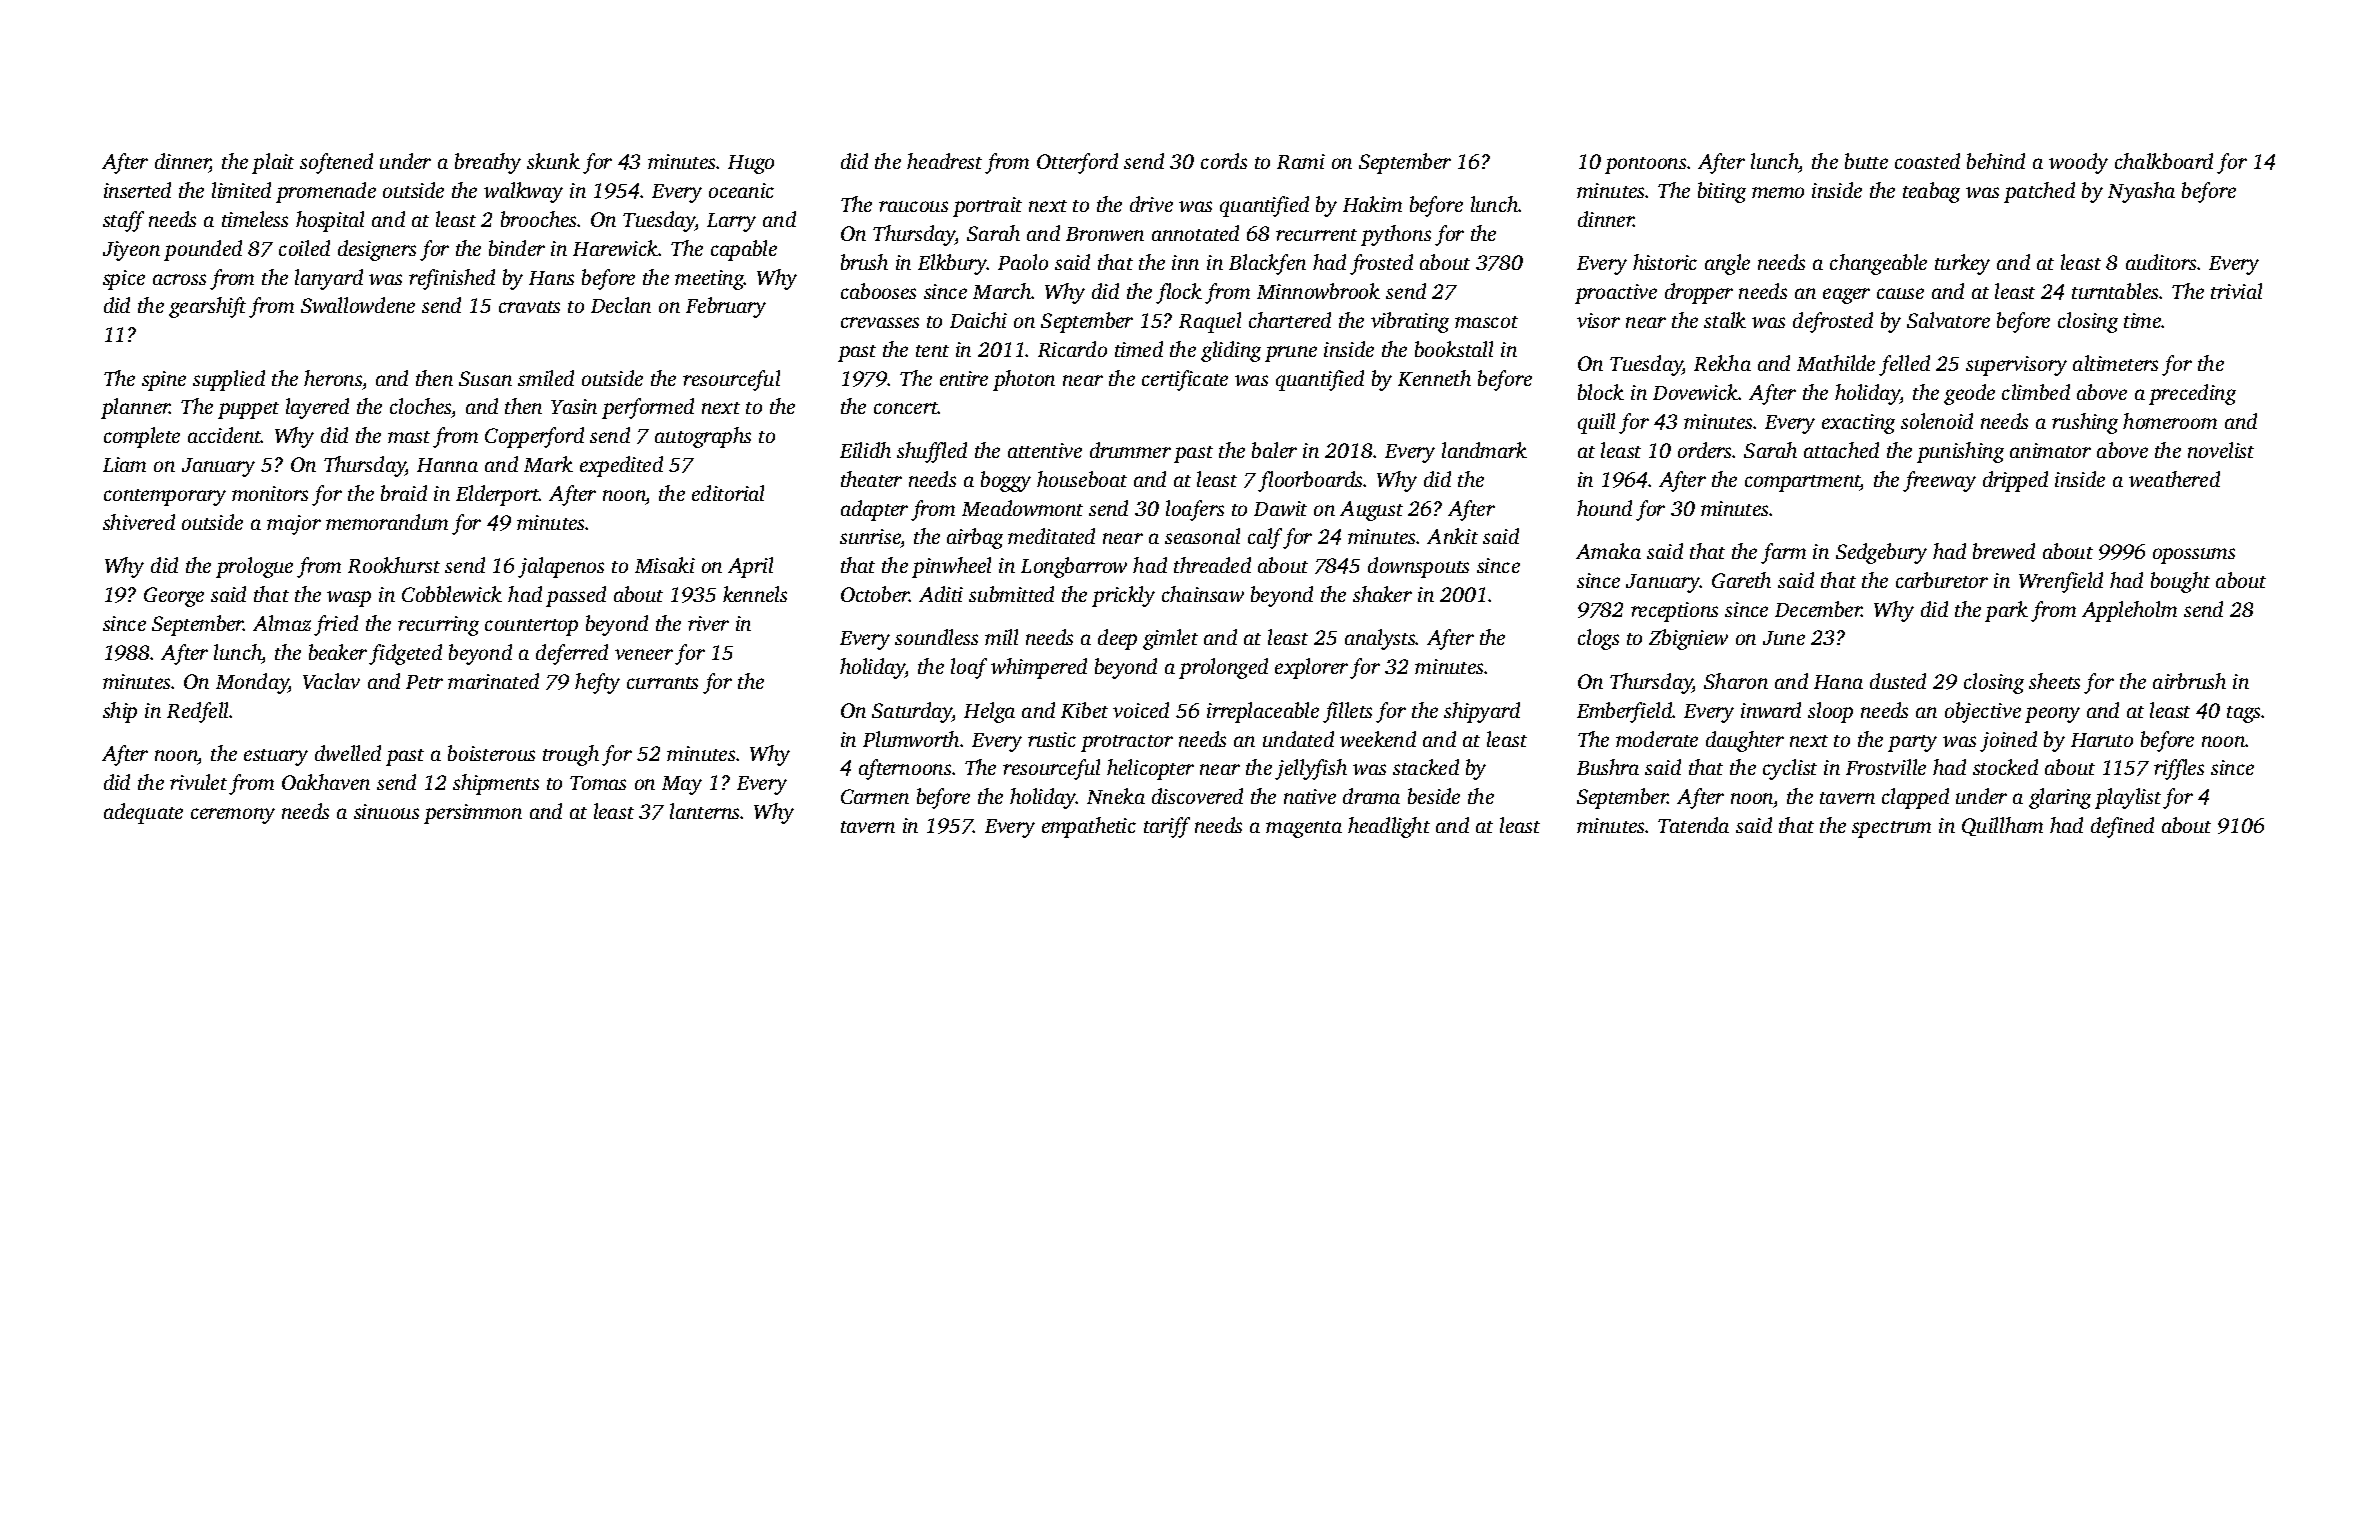 Image resolution: width=2380 pixels, height=1540 pixels. Describe the element at coordinates (2161, 262) in the screenshot. I see `auditors` at that location.
